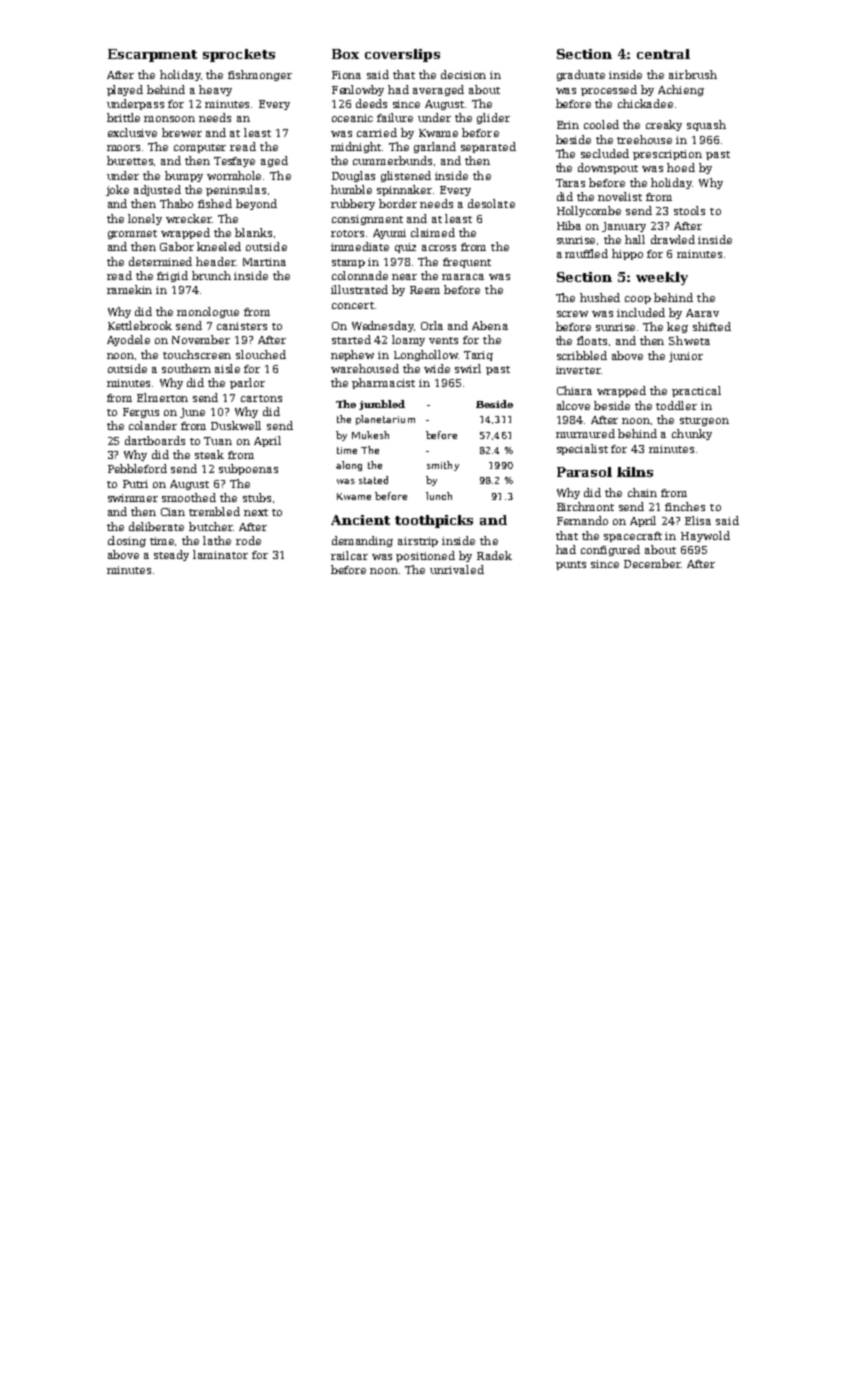 The image size is (849, 1400). What do you see at coordinates (242, 326) in the image?
I see `canisters` at bounding box center [242, 326].
